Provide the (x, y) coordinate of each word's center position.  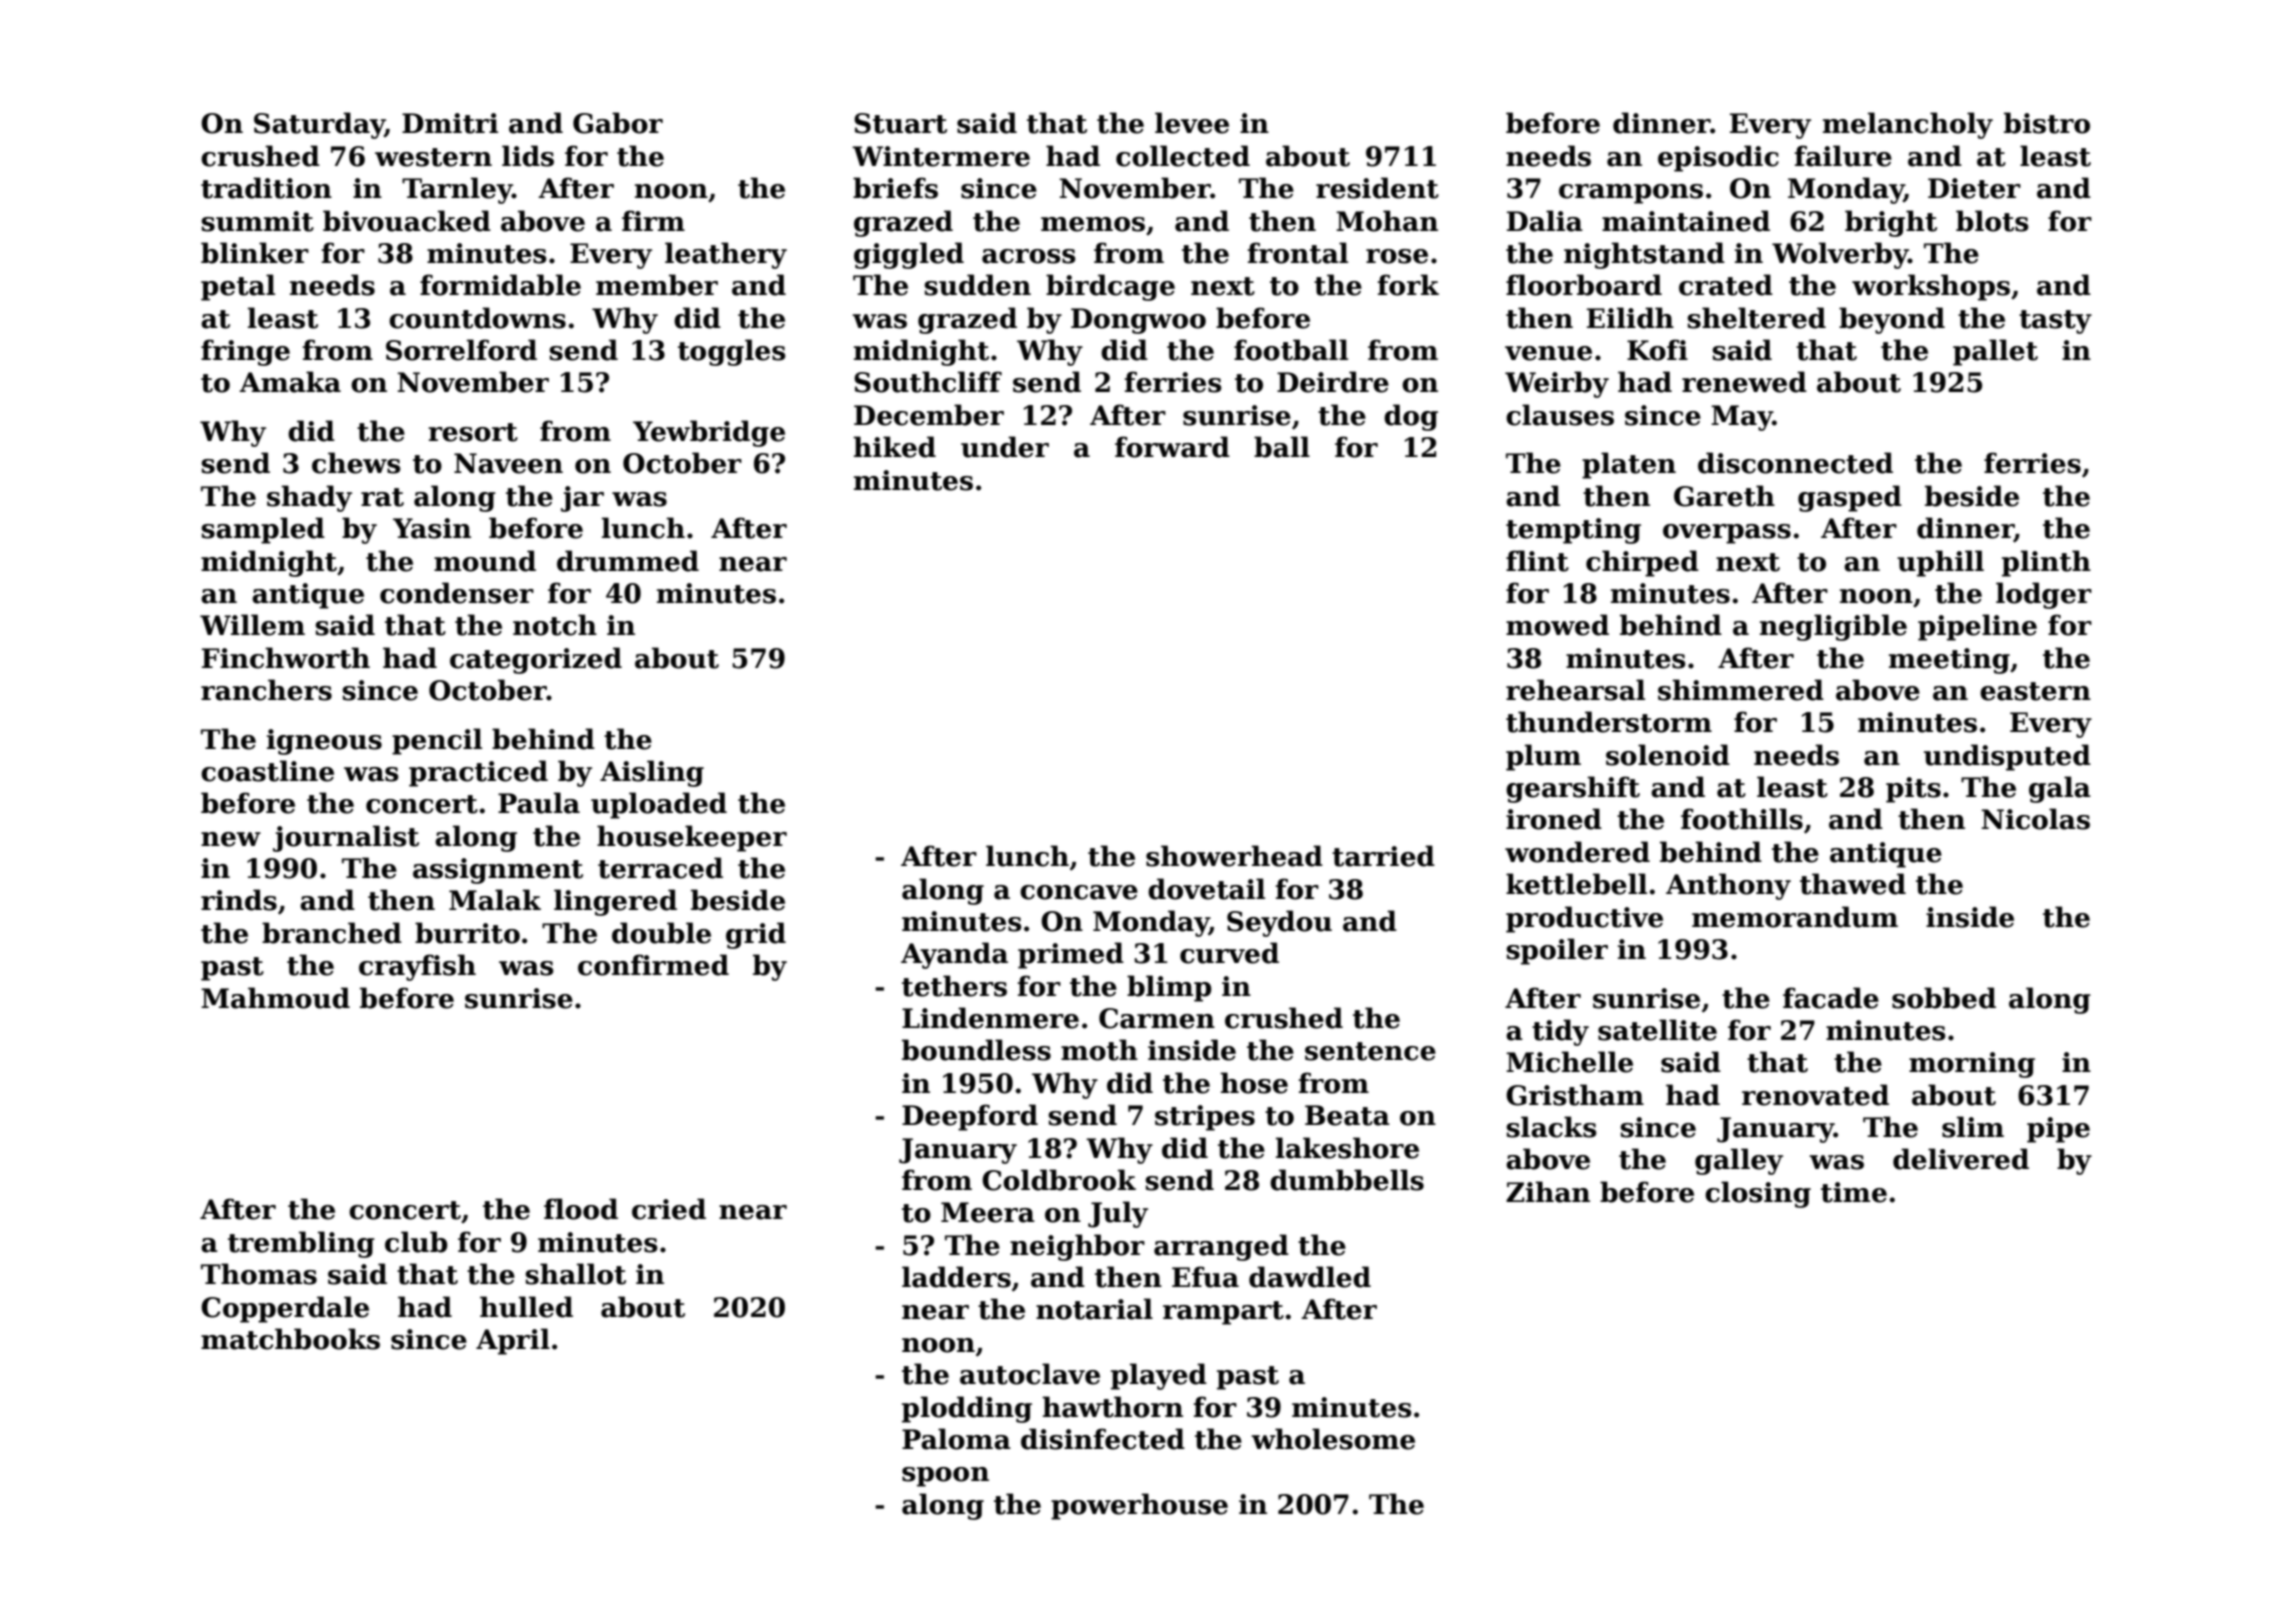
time (1854, 1192)
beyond (1892, 320)
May (1742, 418)
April (513, 1341)
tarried (1383, 856)
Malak (495, 900)
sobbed (1944, 998)
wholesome (1333, 1439)
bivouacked (407, 221)
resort (473, 432)
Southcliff (928, 382)
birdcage (1110, 287)
